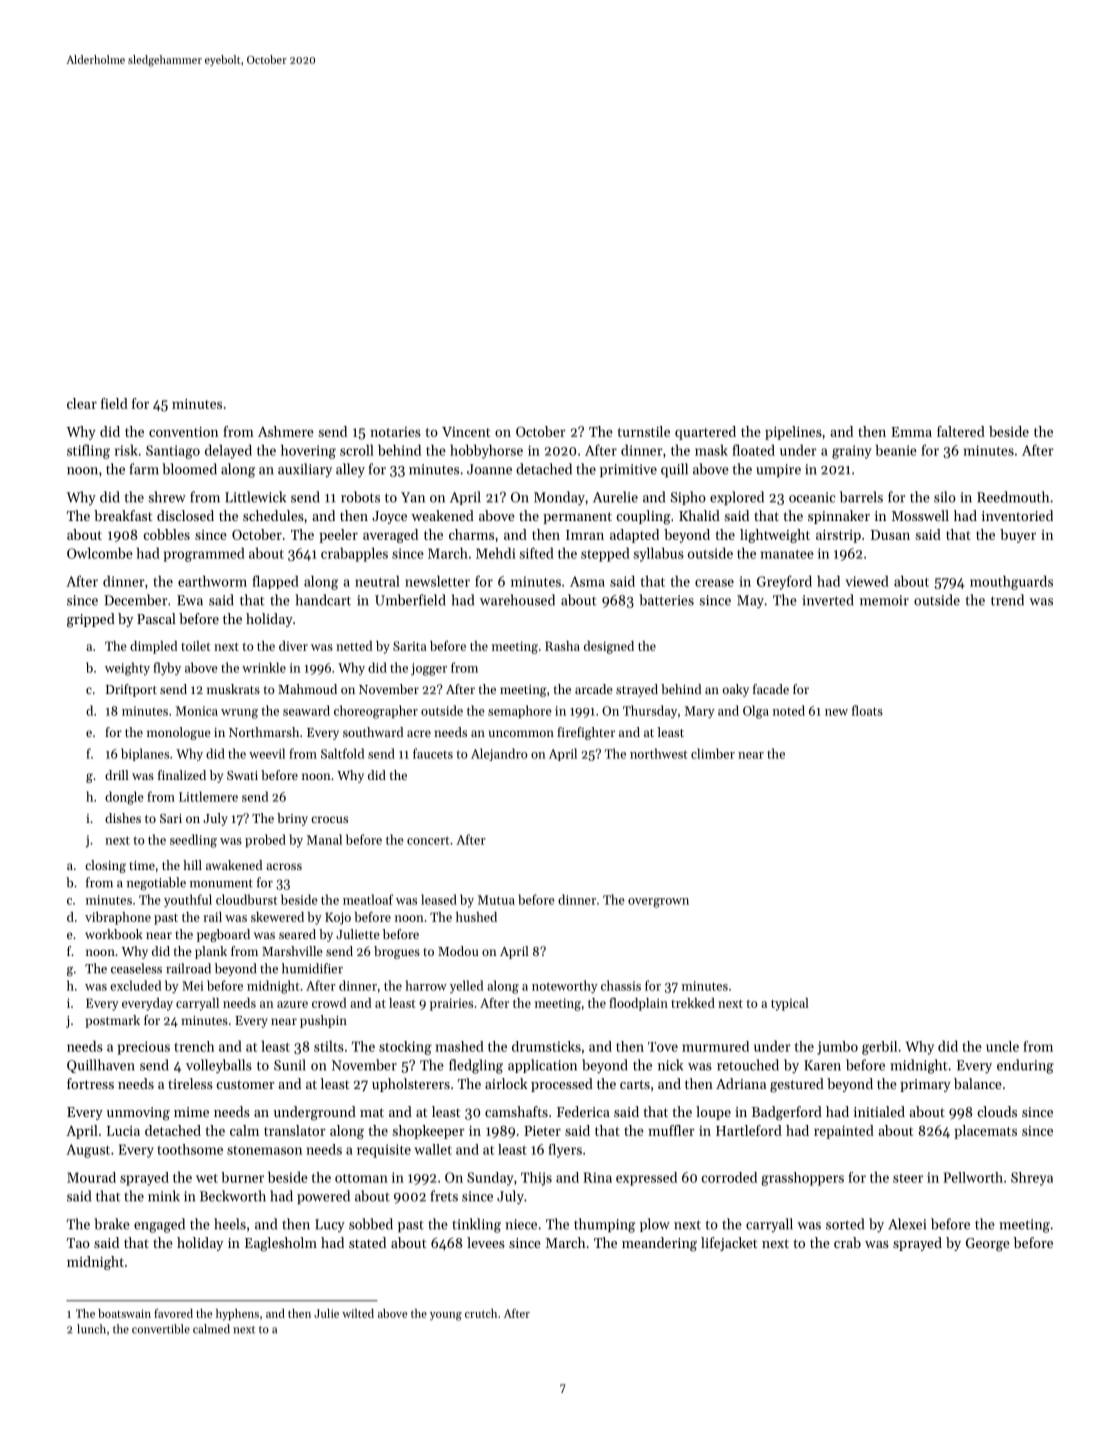  What do you see at coordinates (845, 1224) in the screenshot?
I see `sorted` at bounding box center [845, 1224].
